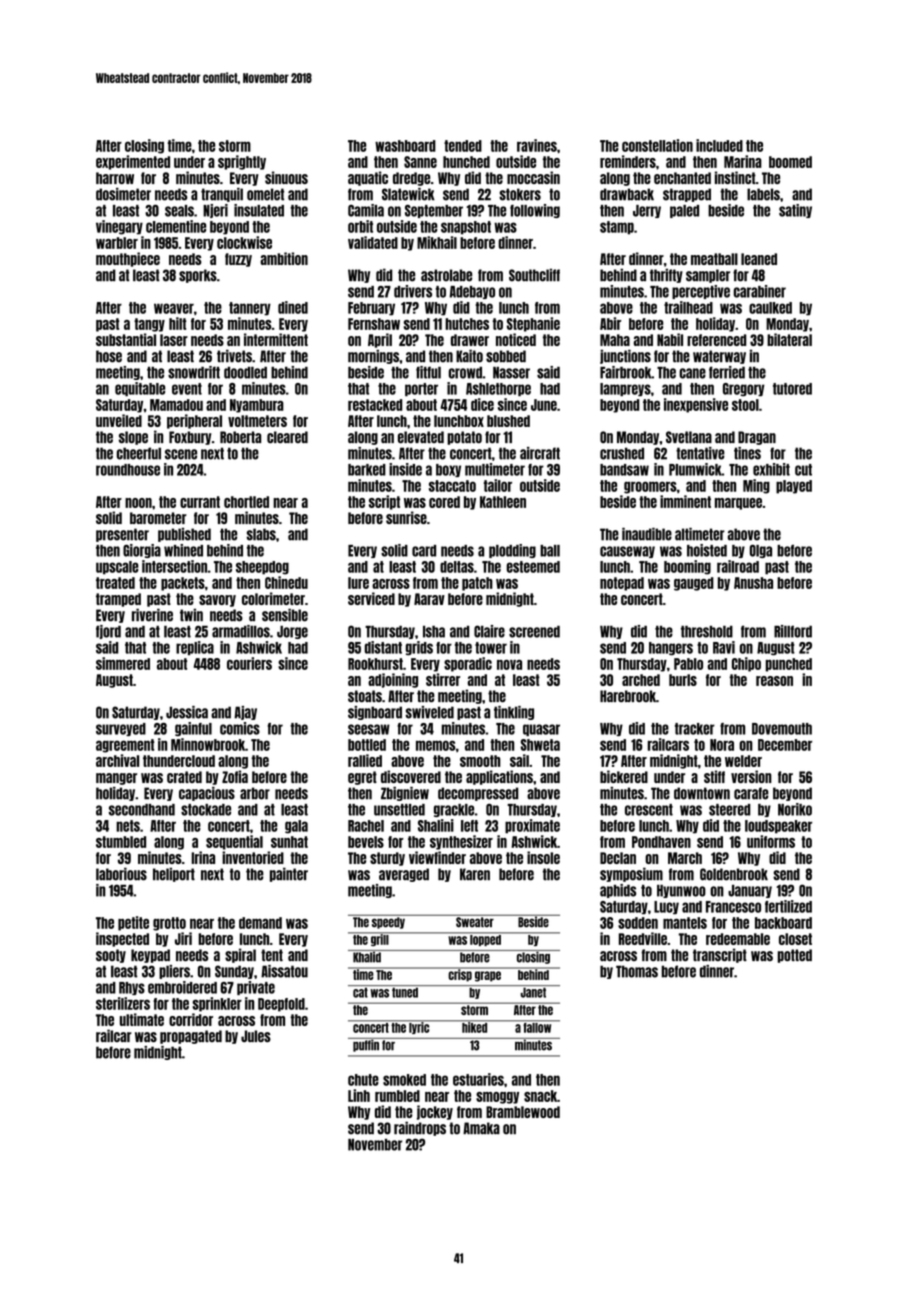  Describe the element at coordinates (119, 227) in the screenshot. I see `vinegary` at that location.
